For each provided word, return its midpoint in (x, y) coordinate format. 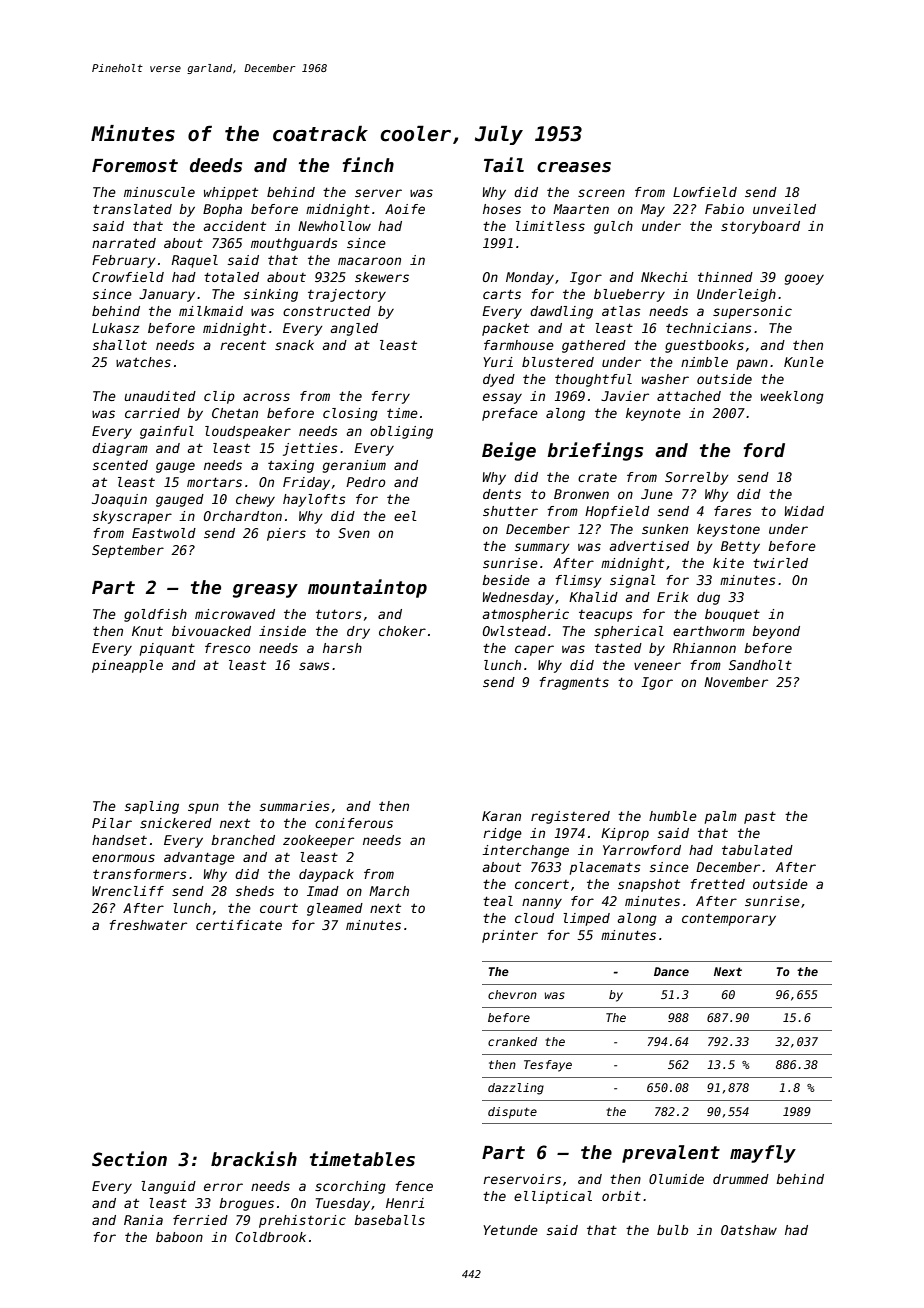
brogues (246, 1204)
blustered (558, 362)
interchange (525, 851)
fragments (574, 683)
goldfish (155, 615)
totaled (231, 277)
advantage (199, 858)
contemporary (729, 920)
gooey (804, 279)
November (736, 682)
